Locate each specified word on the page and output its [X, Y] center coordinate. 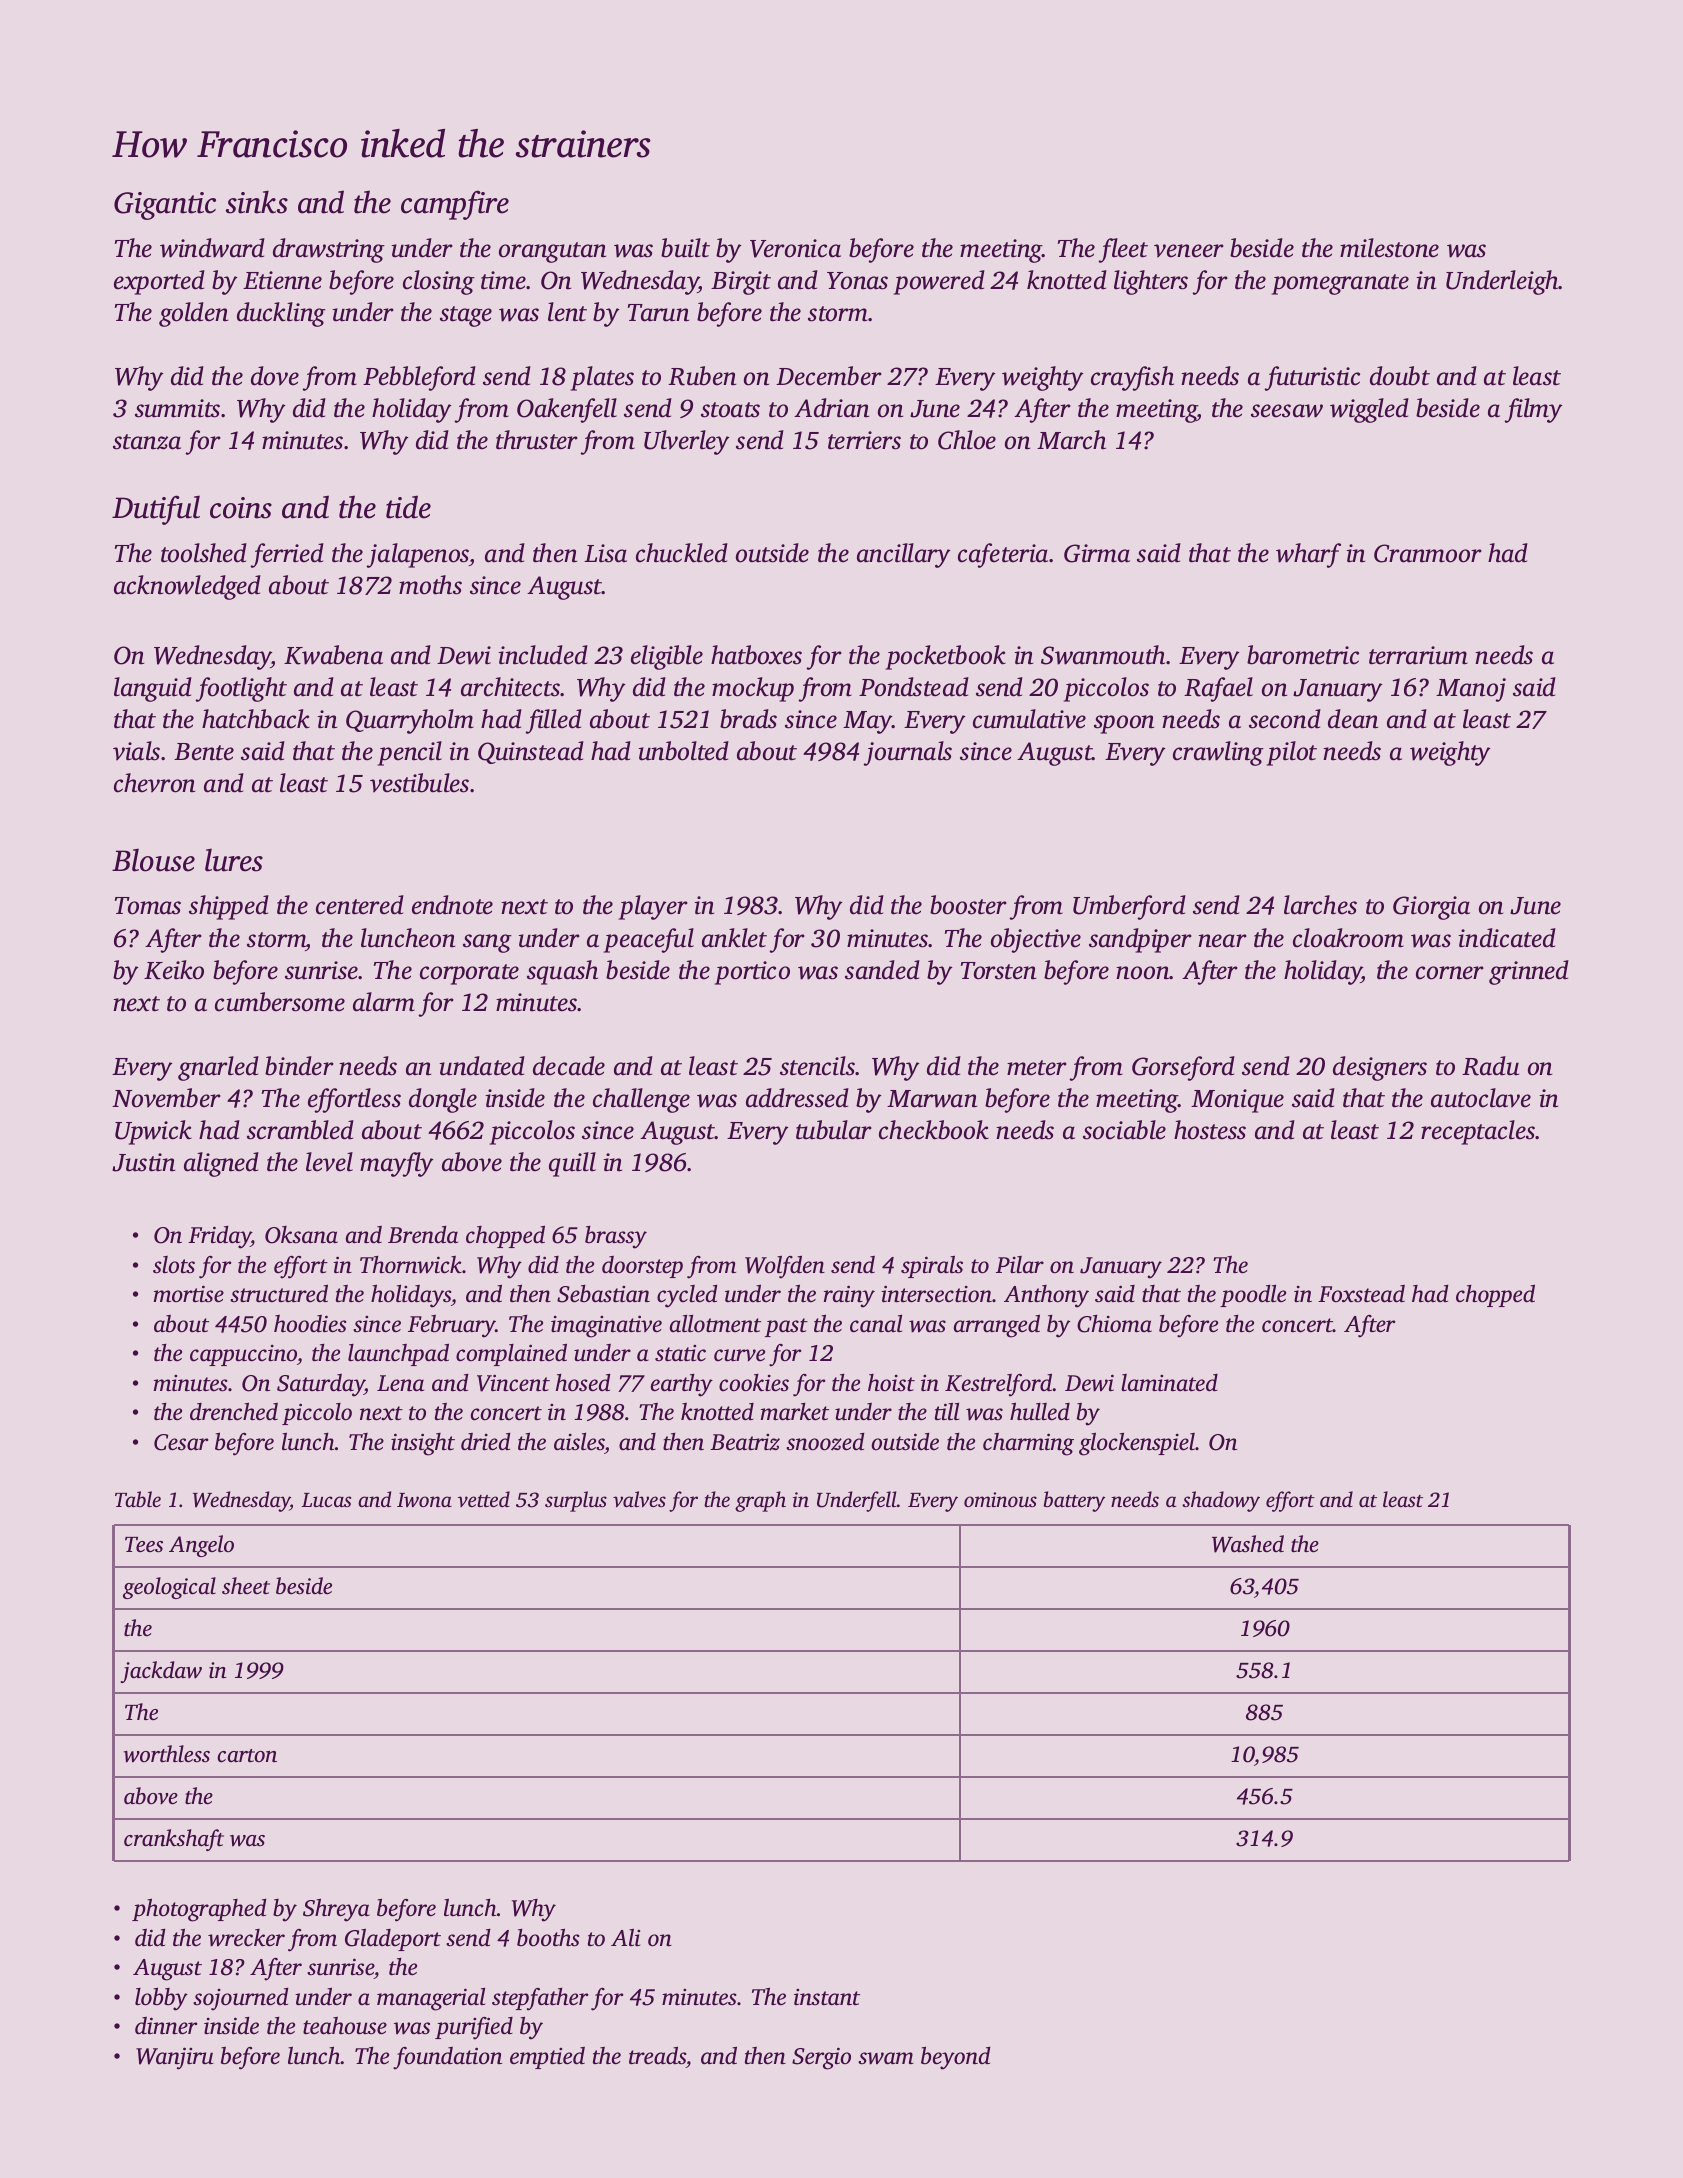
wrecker [246, 1938]
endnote [452, 905]
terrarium [1418, 655]
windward [212, 248]
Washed [1248, 1544]
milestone [1389, 248]
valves [639, 1499]
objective [1036, 940]
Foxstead [1361, 1294]
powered [939, 282]
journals [908, 753]
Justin [143, 1162]
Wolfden [785, 1267]
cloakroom [1348, 938]
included [543, 655]
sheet [246, 1586]
